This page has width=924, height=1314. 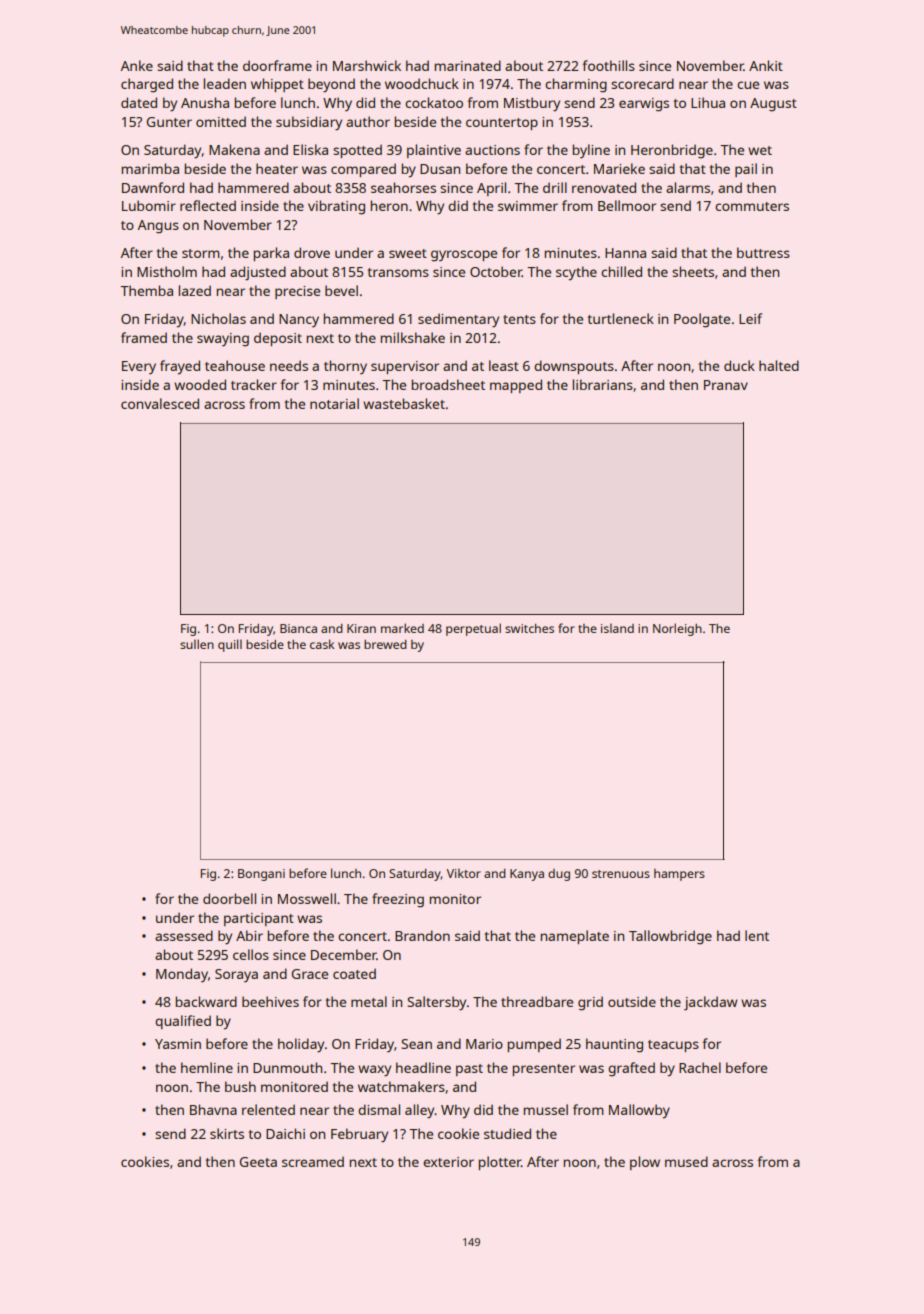 What do you see at coordinates (440, 169) in the page?
I see `Dusan` at bounding box center [440, 169].
